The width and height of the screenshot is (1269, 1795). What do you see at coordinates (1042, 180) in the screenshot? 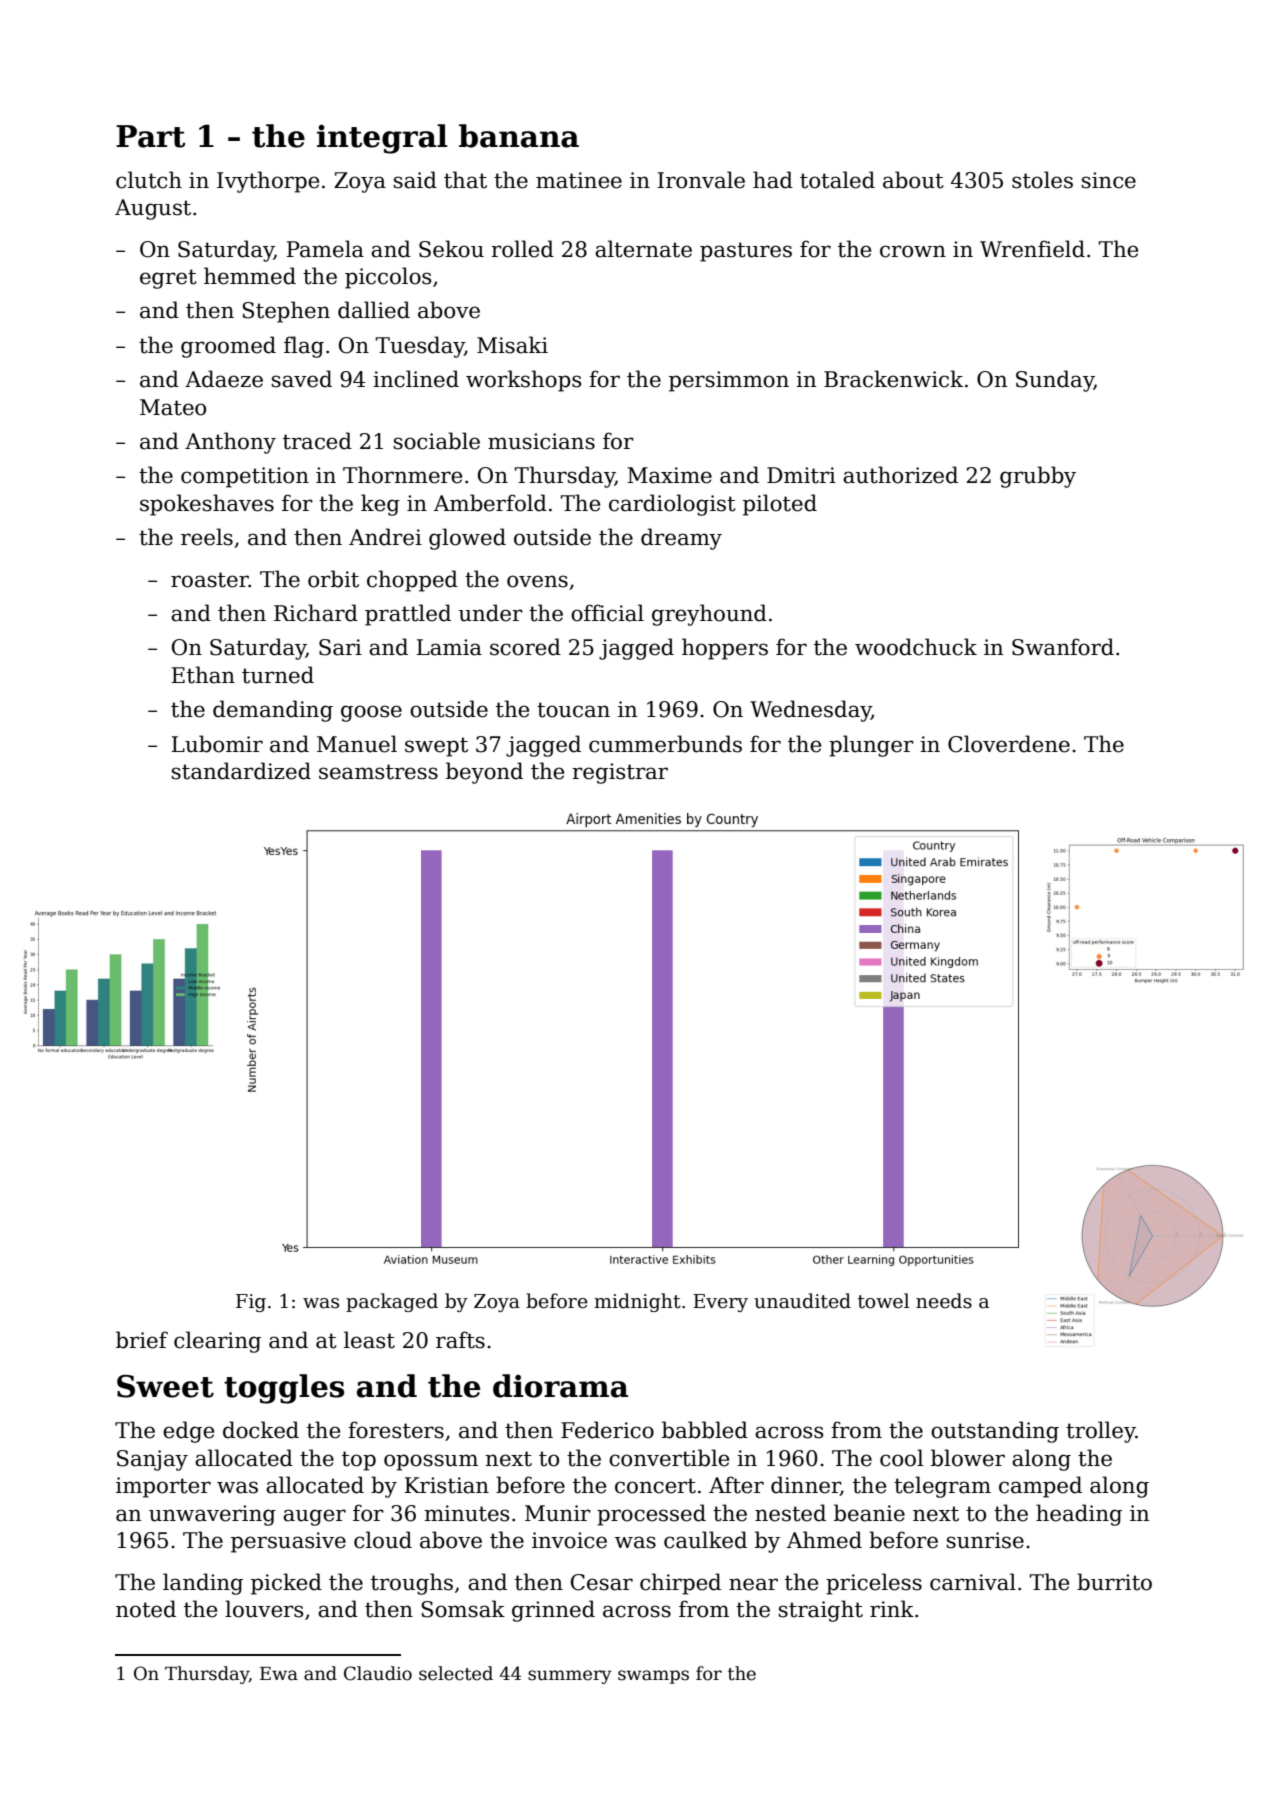
I see `stoles` at bounding box center [1042, 180].
